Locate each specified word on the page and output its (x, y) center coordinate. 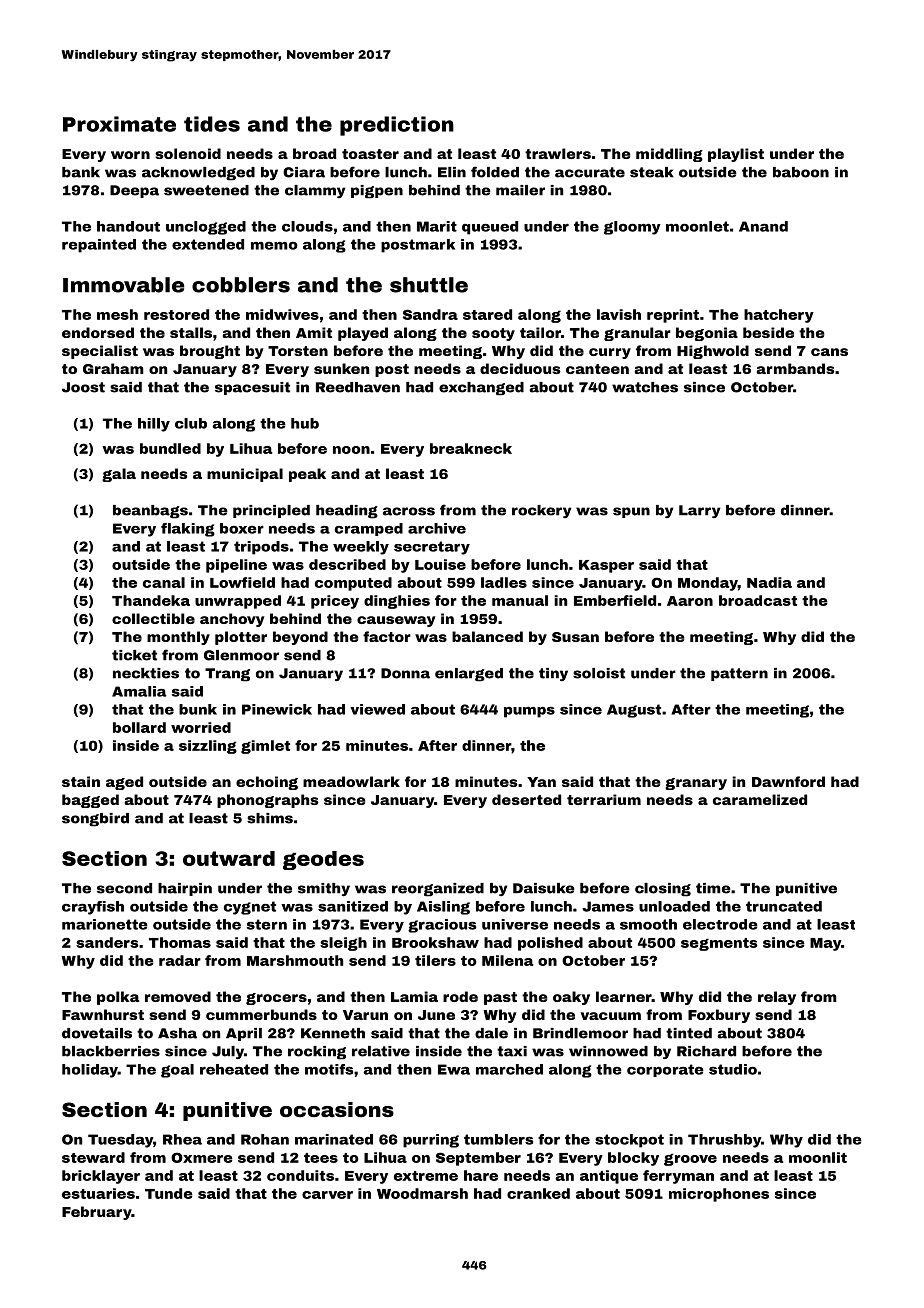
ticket (134, 655)
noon (351, 450)
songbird (95, 820)
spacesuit (252, 388)
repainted (99, 246)
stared (487, 314)
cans (829, 352)
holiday (90, 1071)
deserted (526, 799)
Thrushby (724, 1141)
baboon (801, 172)
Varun (365, 1015)
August (634, 711)
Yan (541, 782)
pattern (739, 674)
